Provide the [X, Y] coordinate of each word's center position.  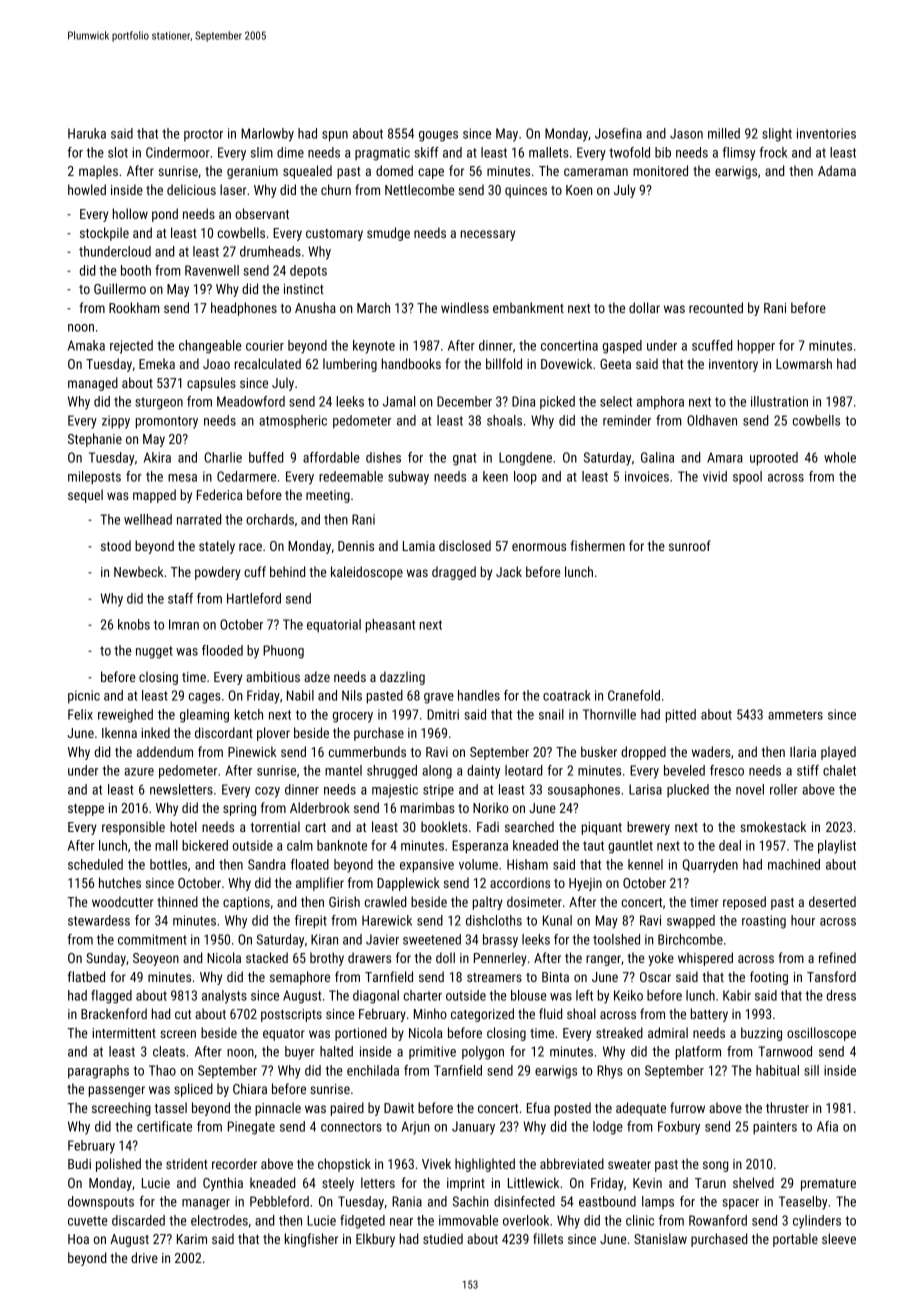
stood [116, 545]
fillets [548, 1238]
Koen [579, 190]
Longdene [525, 459]
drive [144, 1257]
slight [777, 135]
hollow [130, 213]
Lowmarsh [804, 363]
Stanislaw [660, 1238]
